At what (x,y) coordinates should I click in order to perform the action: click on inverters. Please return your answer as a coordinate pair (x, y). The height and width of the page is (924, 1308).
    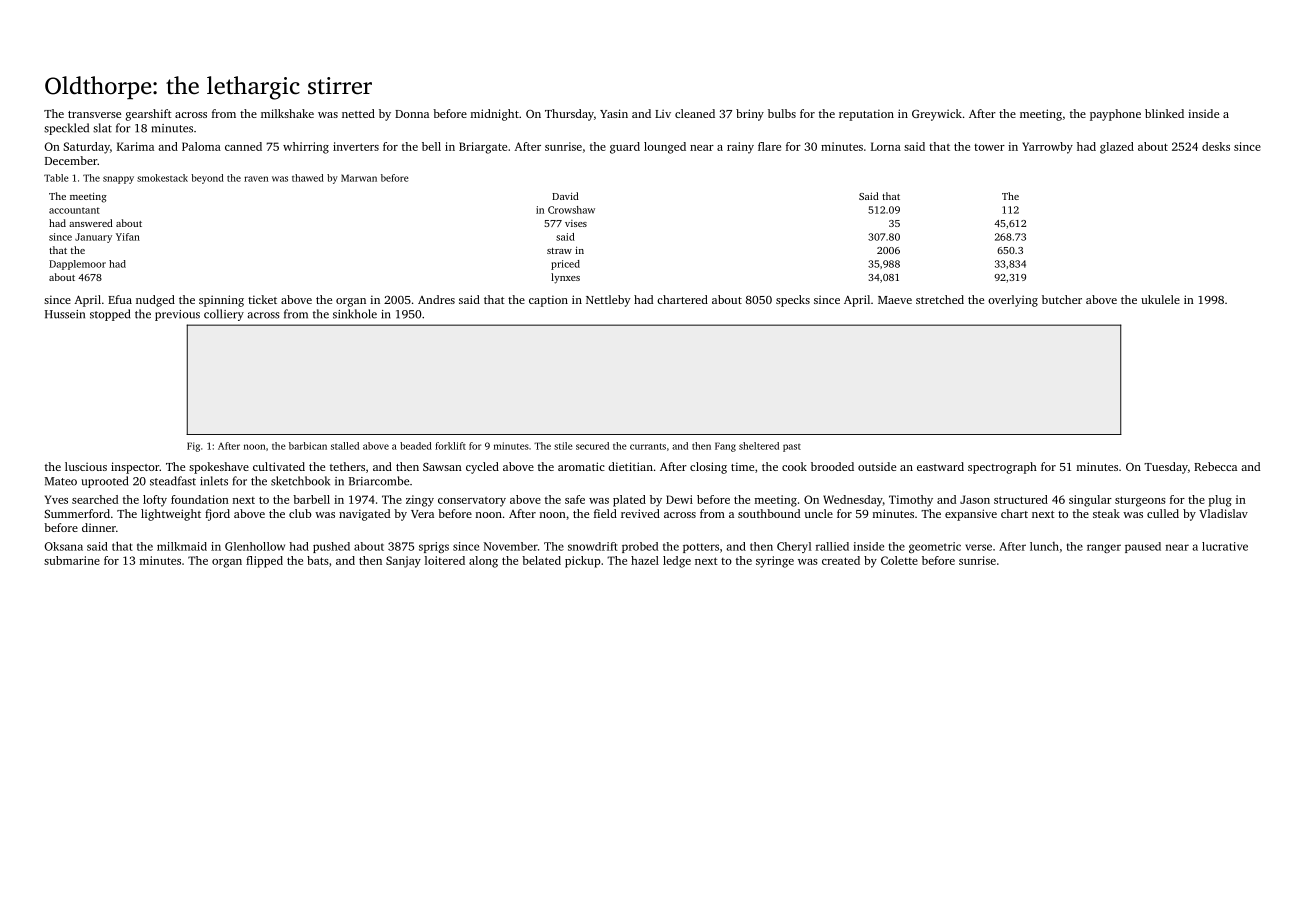
    Looking at the image, I should click on (356, 146).
